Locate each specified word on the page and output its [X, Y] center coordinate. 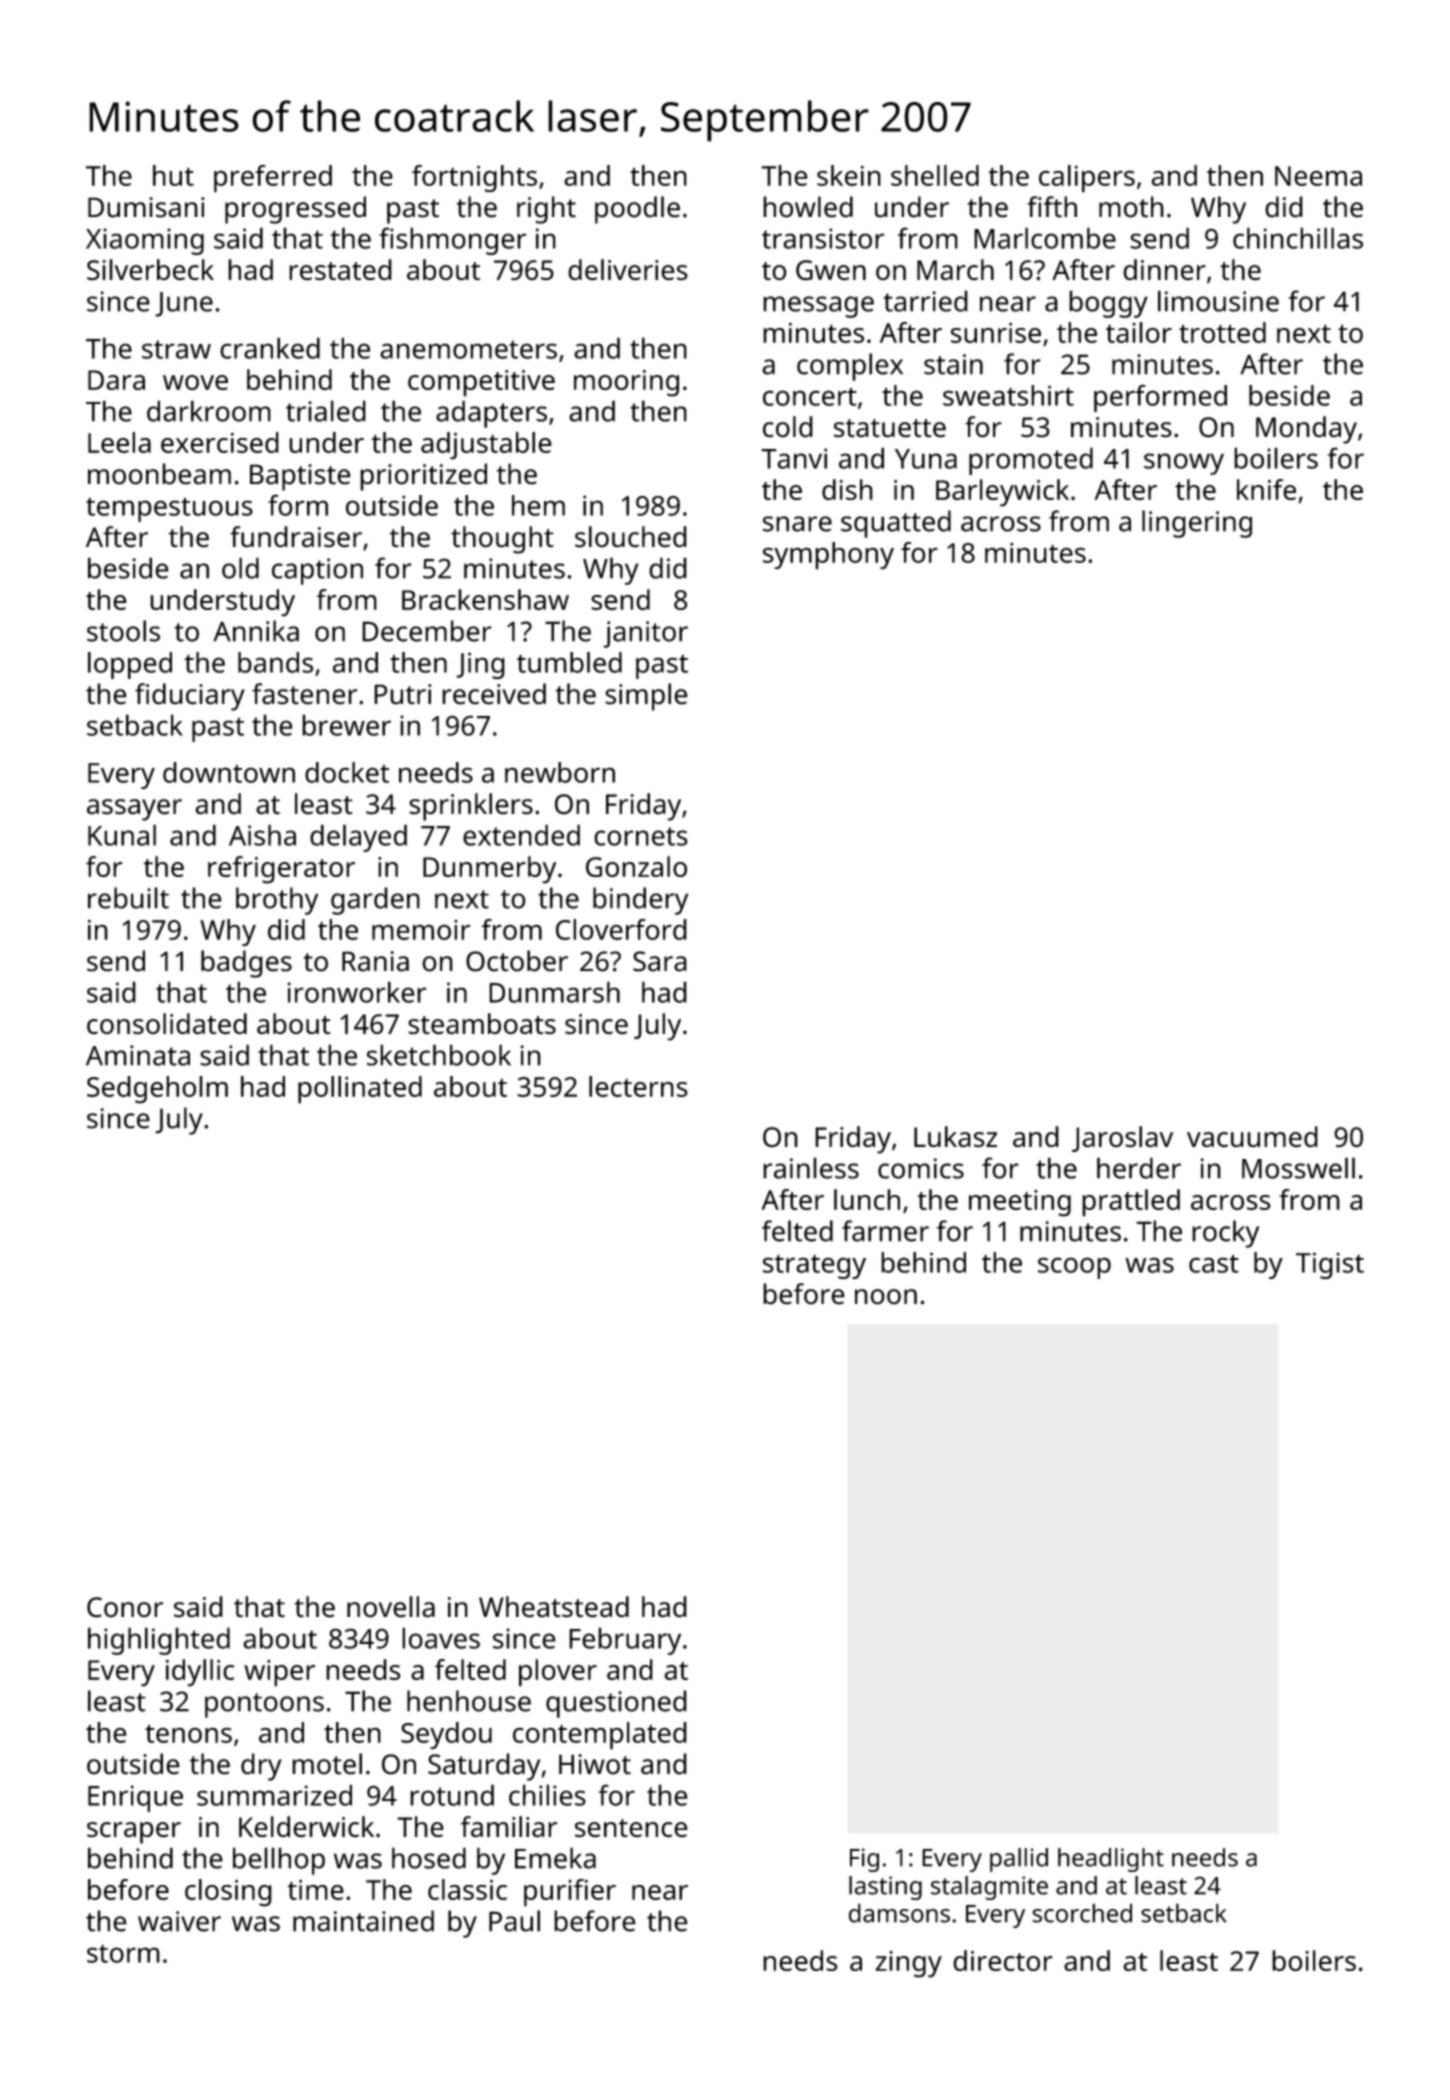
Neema [1318, 176]
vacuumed [1252, 1137]
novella [391, 1607]
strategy [814, 1266]
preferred [273, 179]
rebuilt [128, 898]
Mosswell [1298, 1168]
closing [228, 1893]
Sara [660, 961]
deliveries [628, 270]
